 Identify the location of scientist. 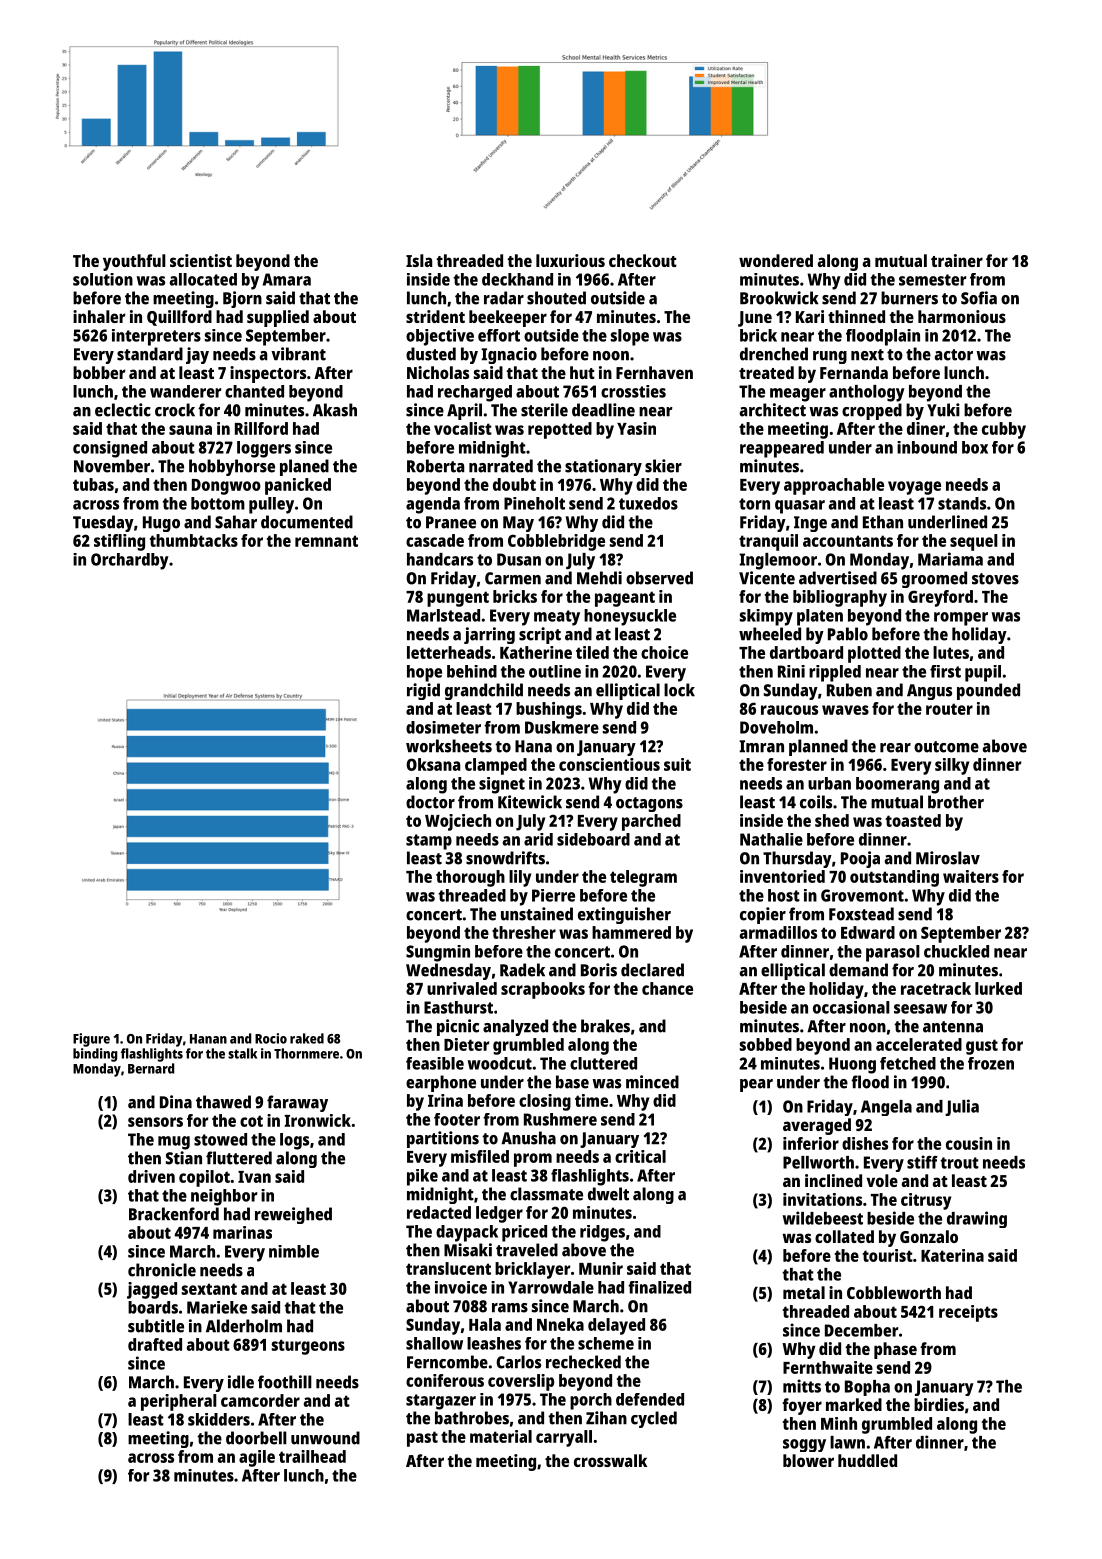
(201, 260).
